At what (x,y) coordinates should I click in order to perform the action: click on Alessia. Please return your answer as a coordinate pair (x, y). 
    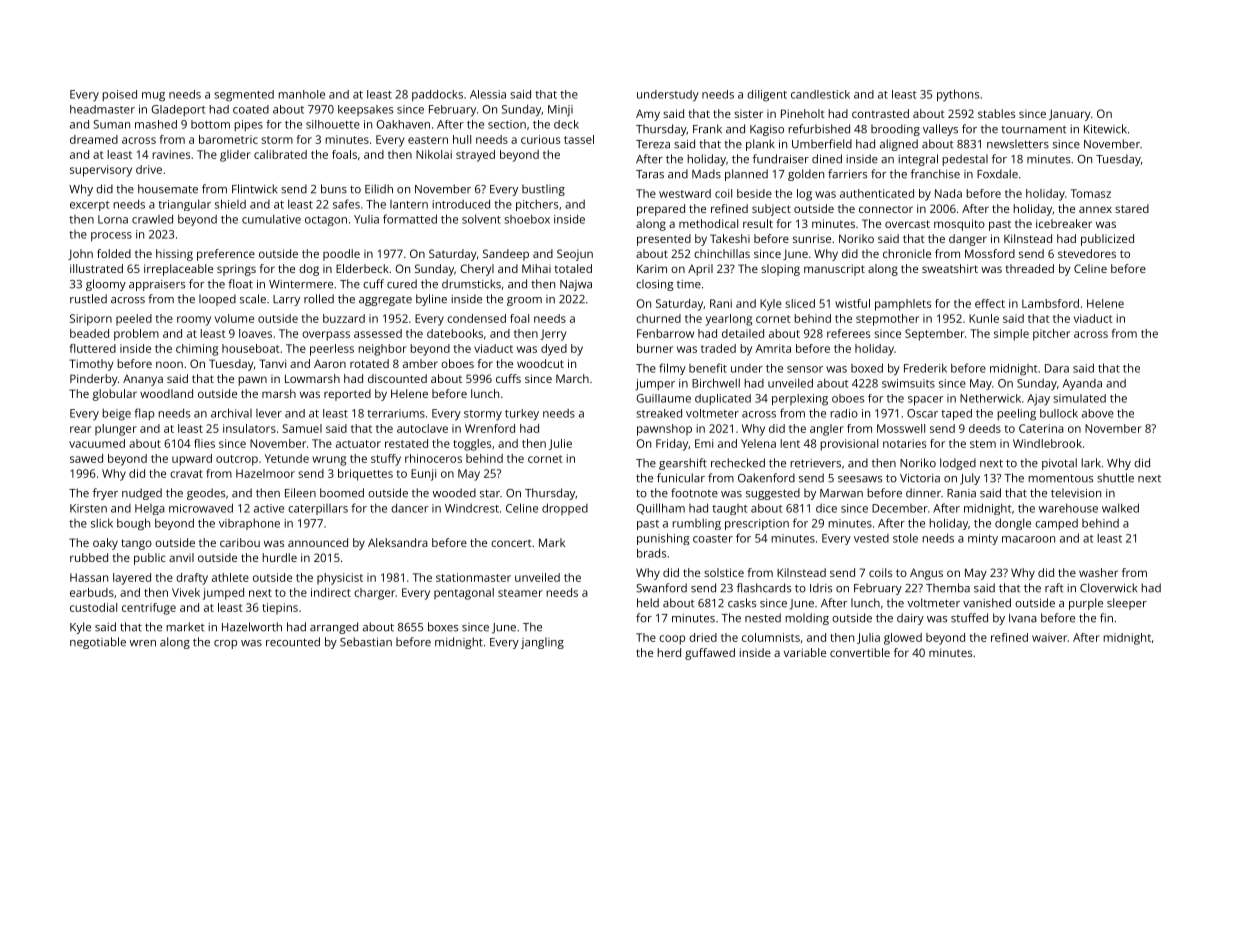
    Looking at the image, I should click on (488, 94).
